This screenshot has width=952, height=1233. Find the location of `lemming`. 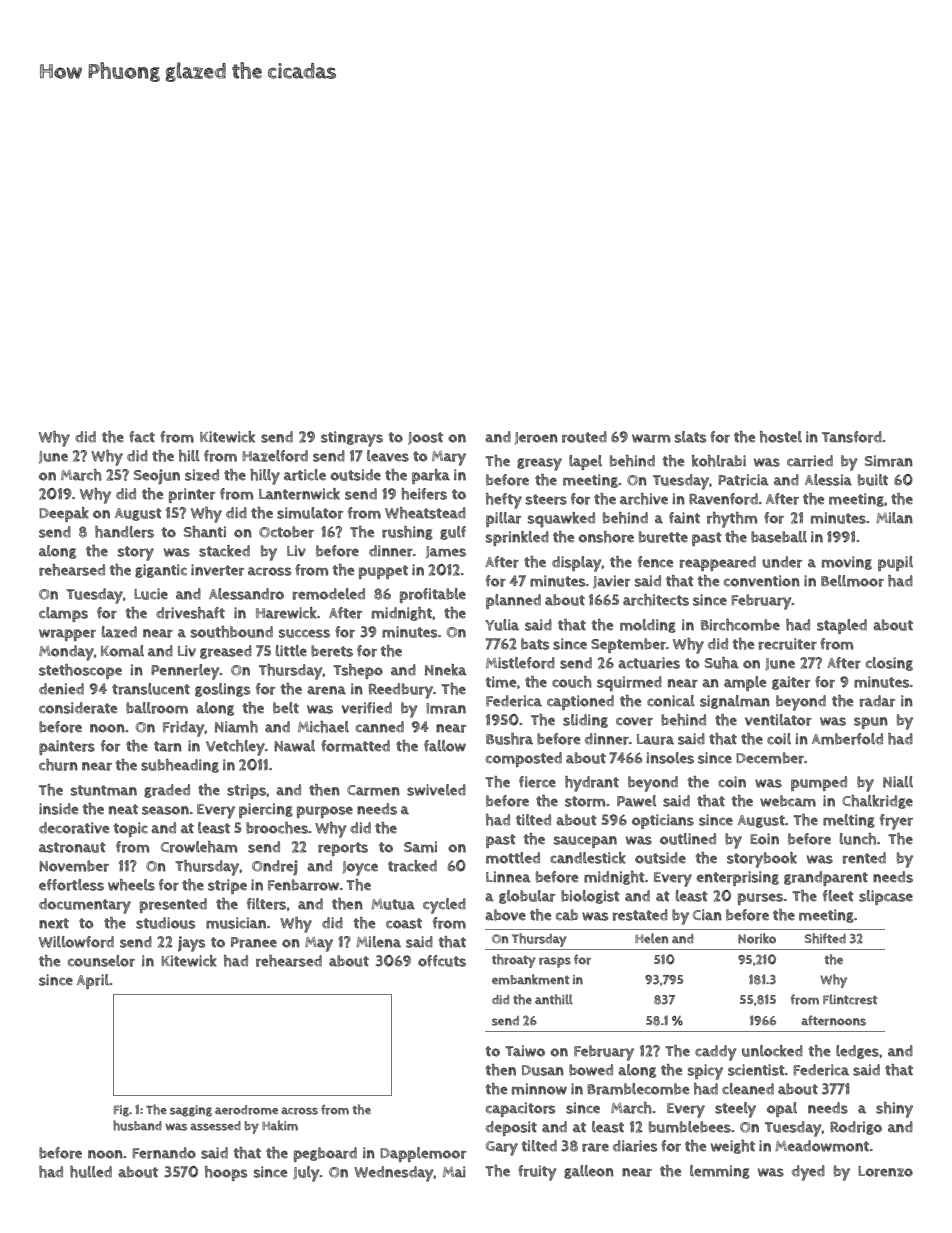

lemming is located at coordinates (720, 1172).
